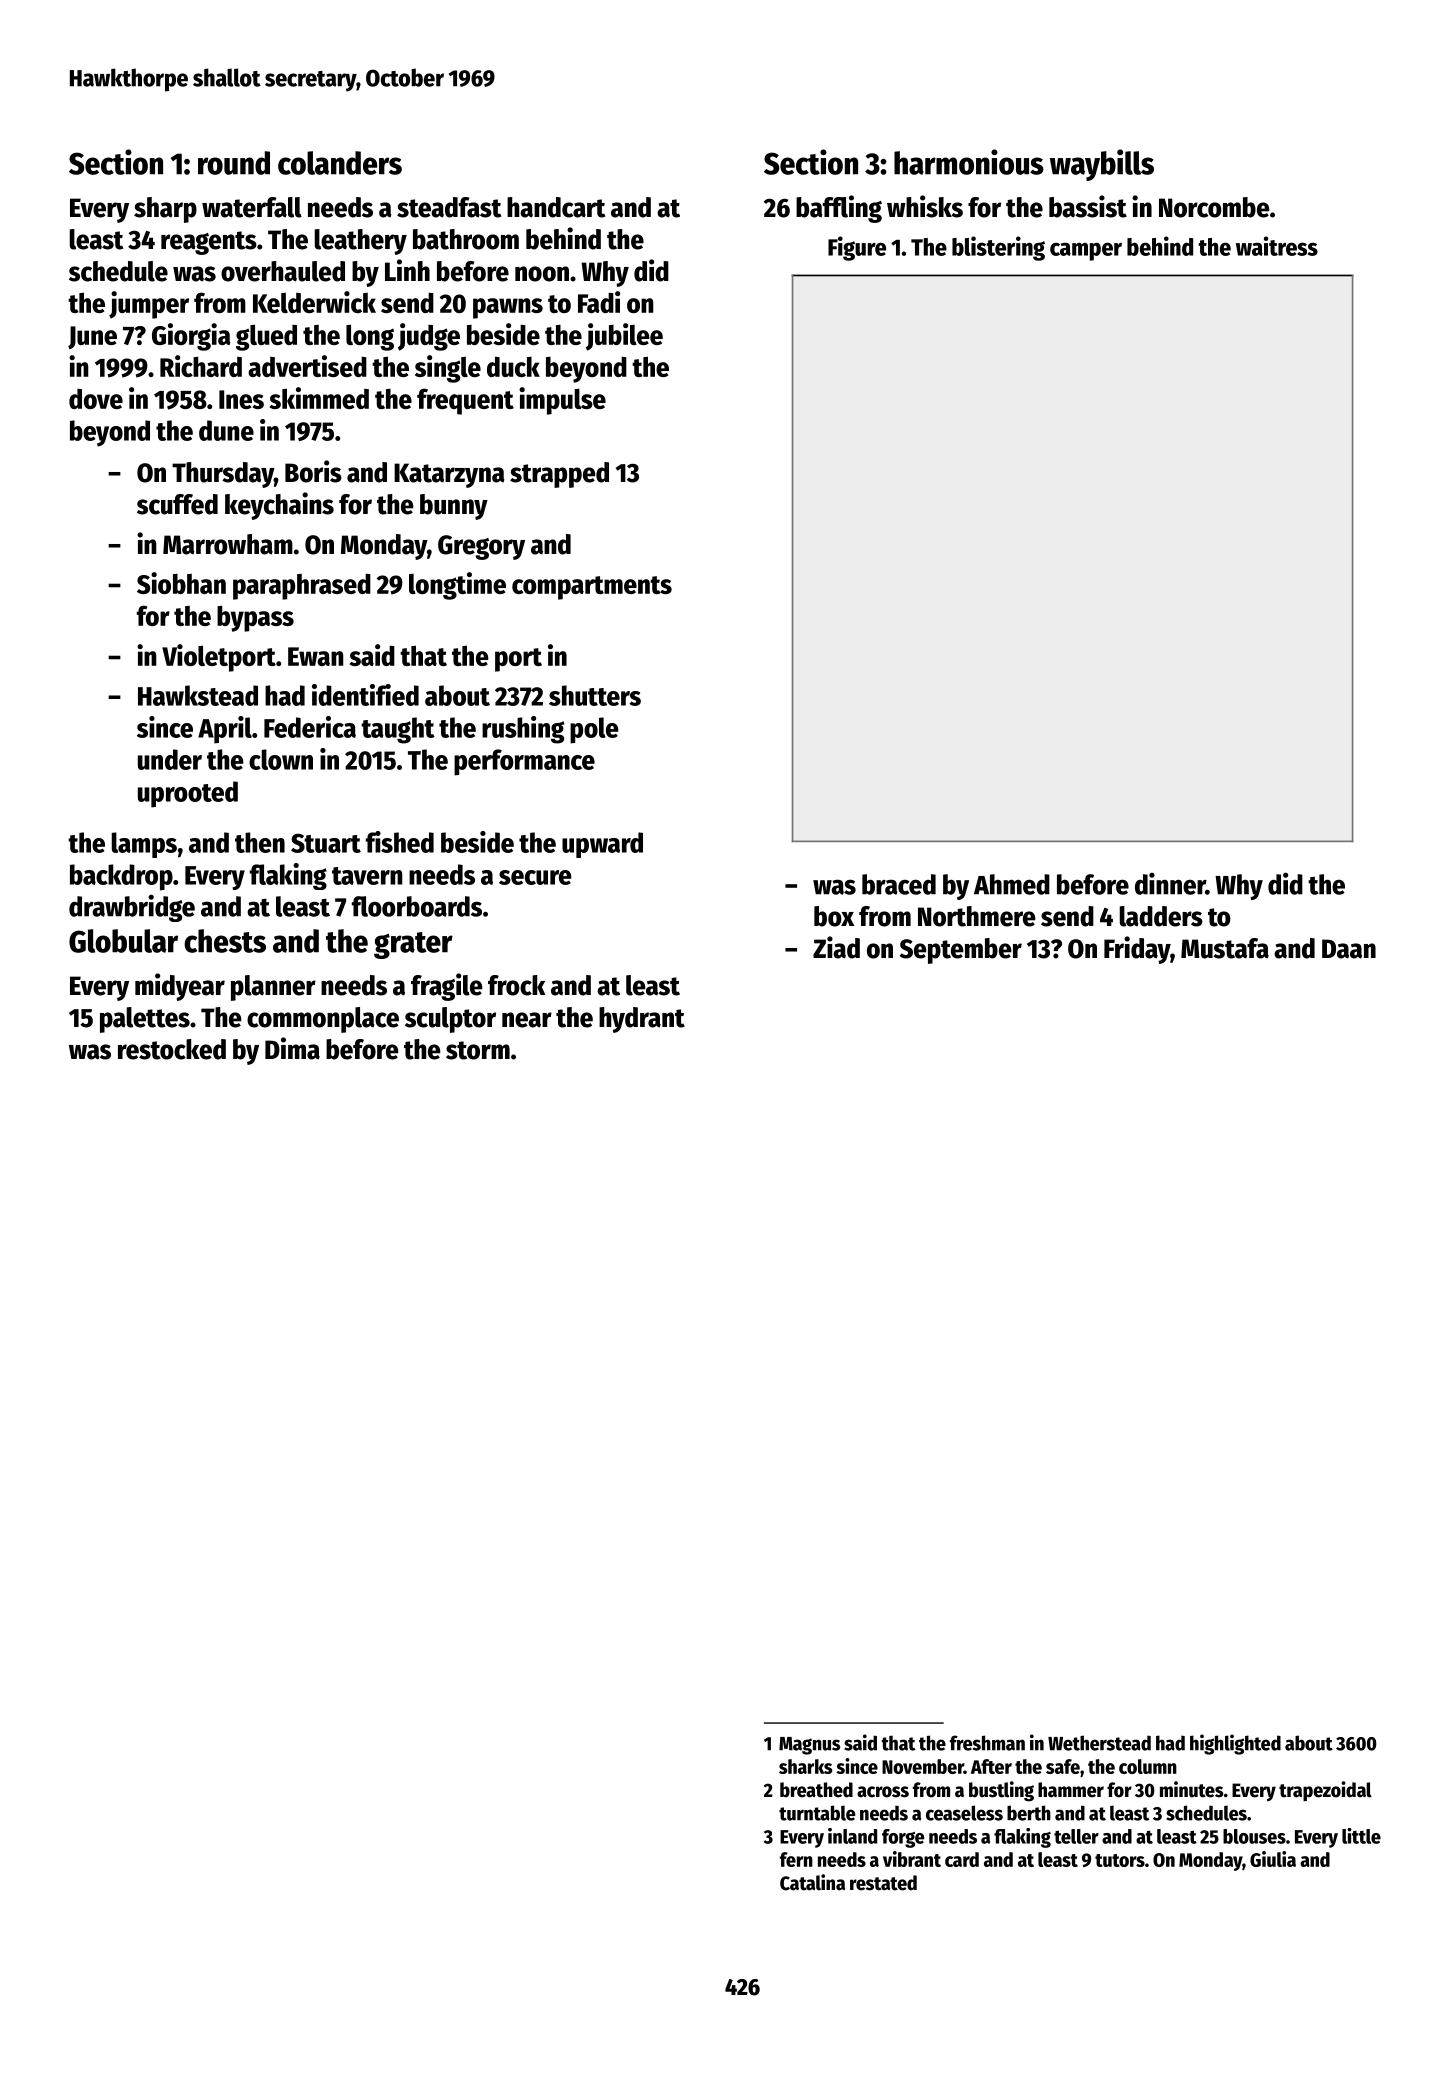  What do you see at coordinates (883, 1883) in the page?
I see `restated` at bounding box center [883, 1883].
